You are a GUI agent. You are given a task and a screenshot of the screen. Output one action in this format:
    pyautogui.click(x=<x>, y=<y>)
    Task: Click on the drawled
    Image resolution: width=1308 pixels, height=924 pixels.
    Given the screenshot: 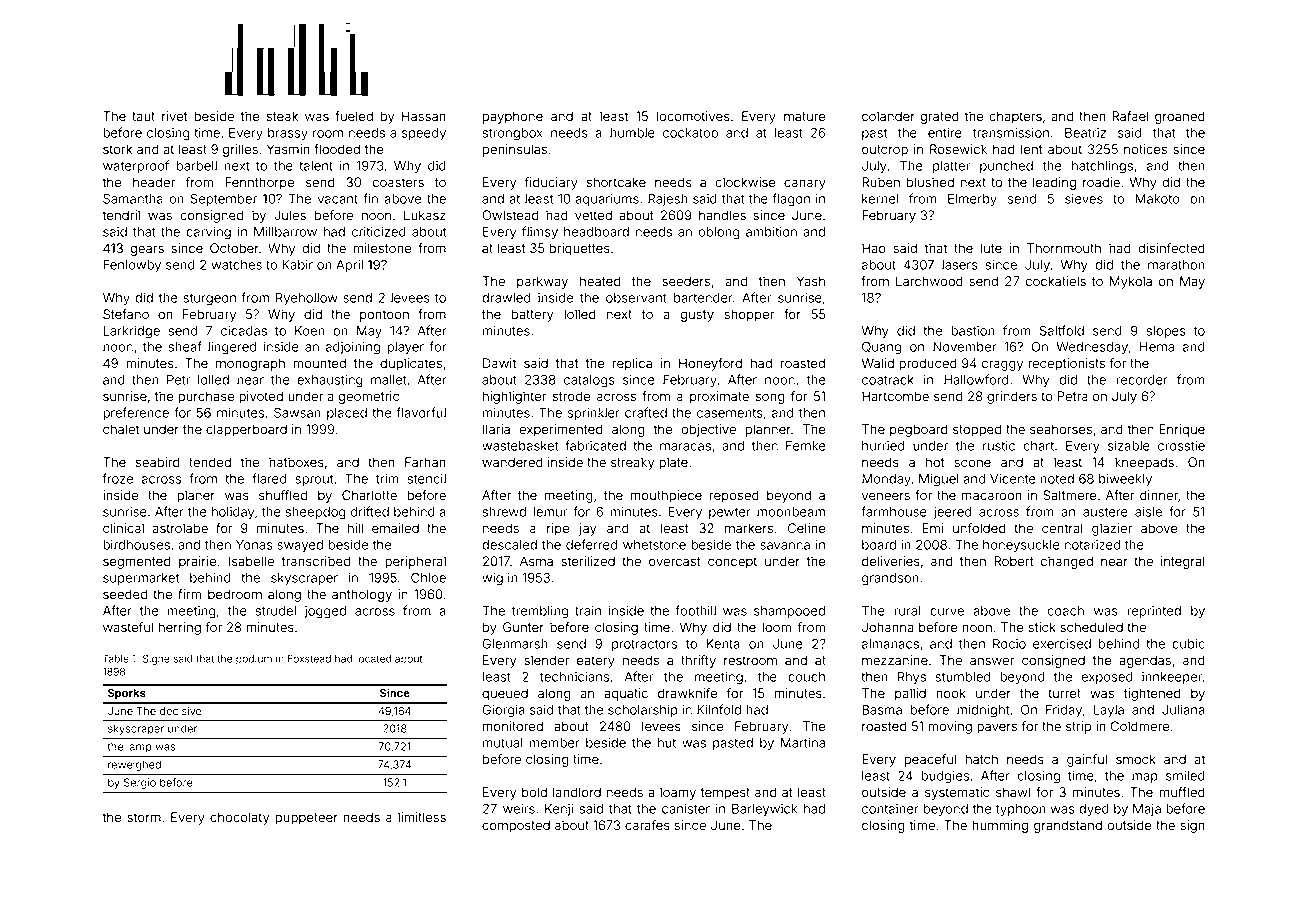 What is the action you would take?
    pyautogui.click(x=506, y=298)
